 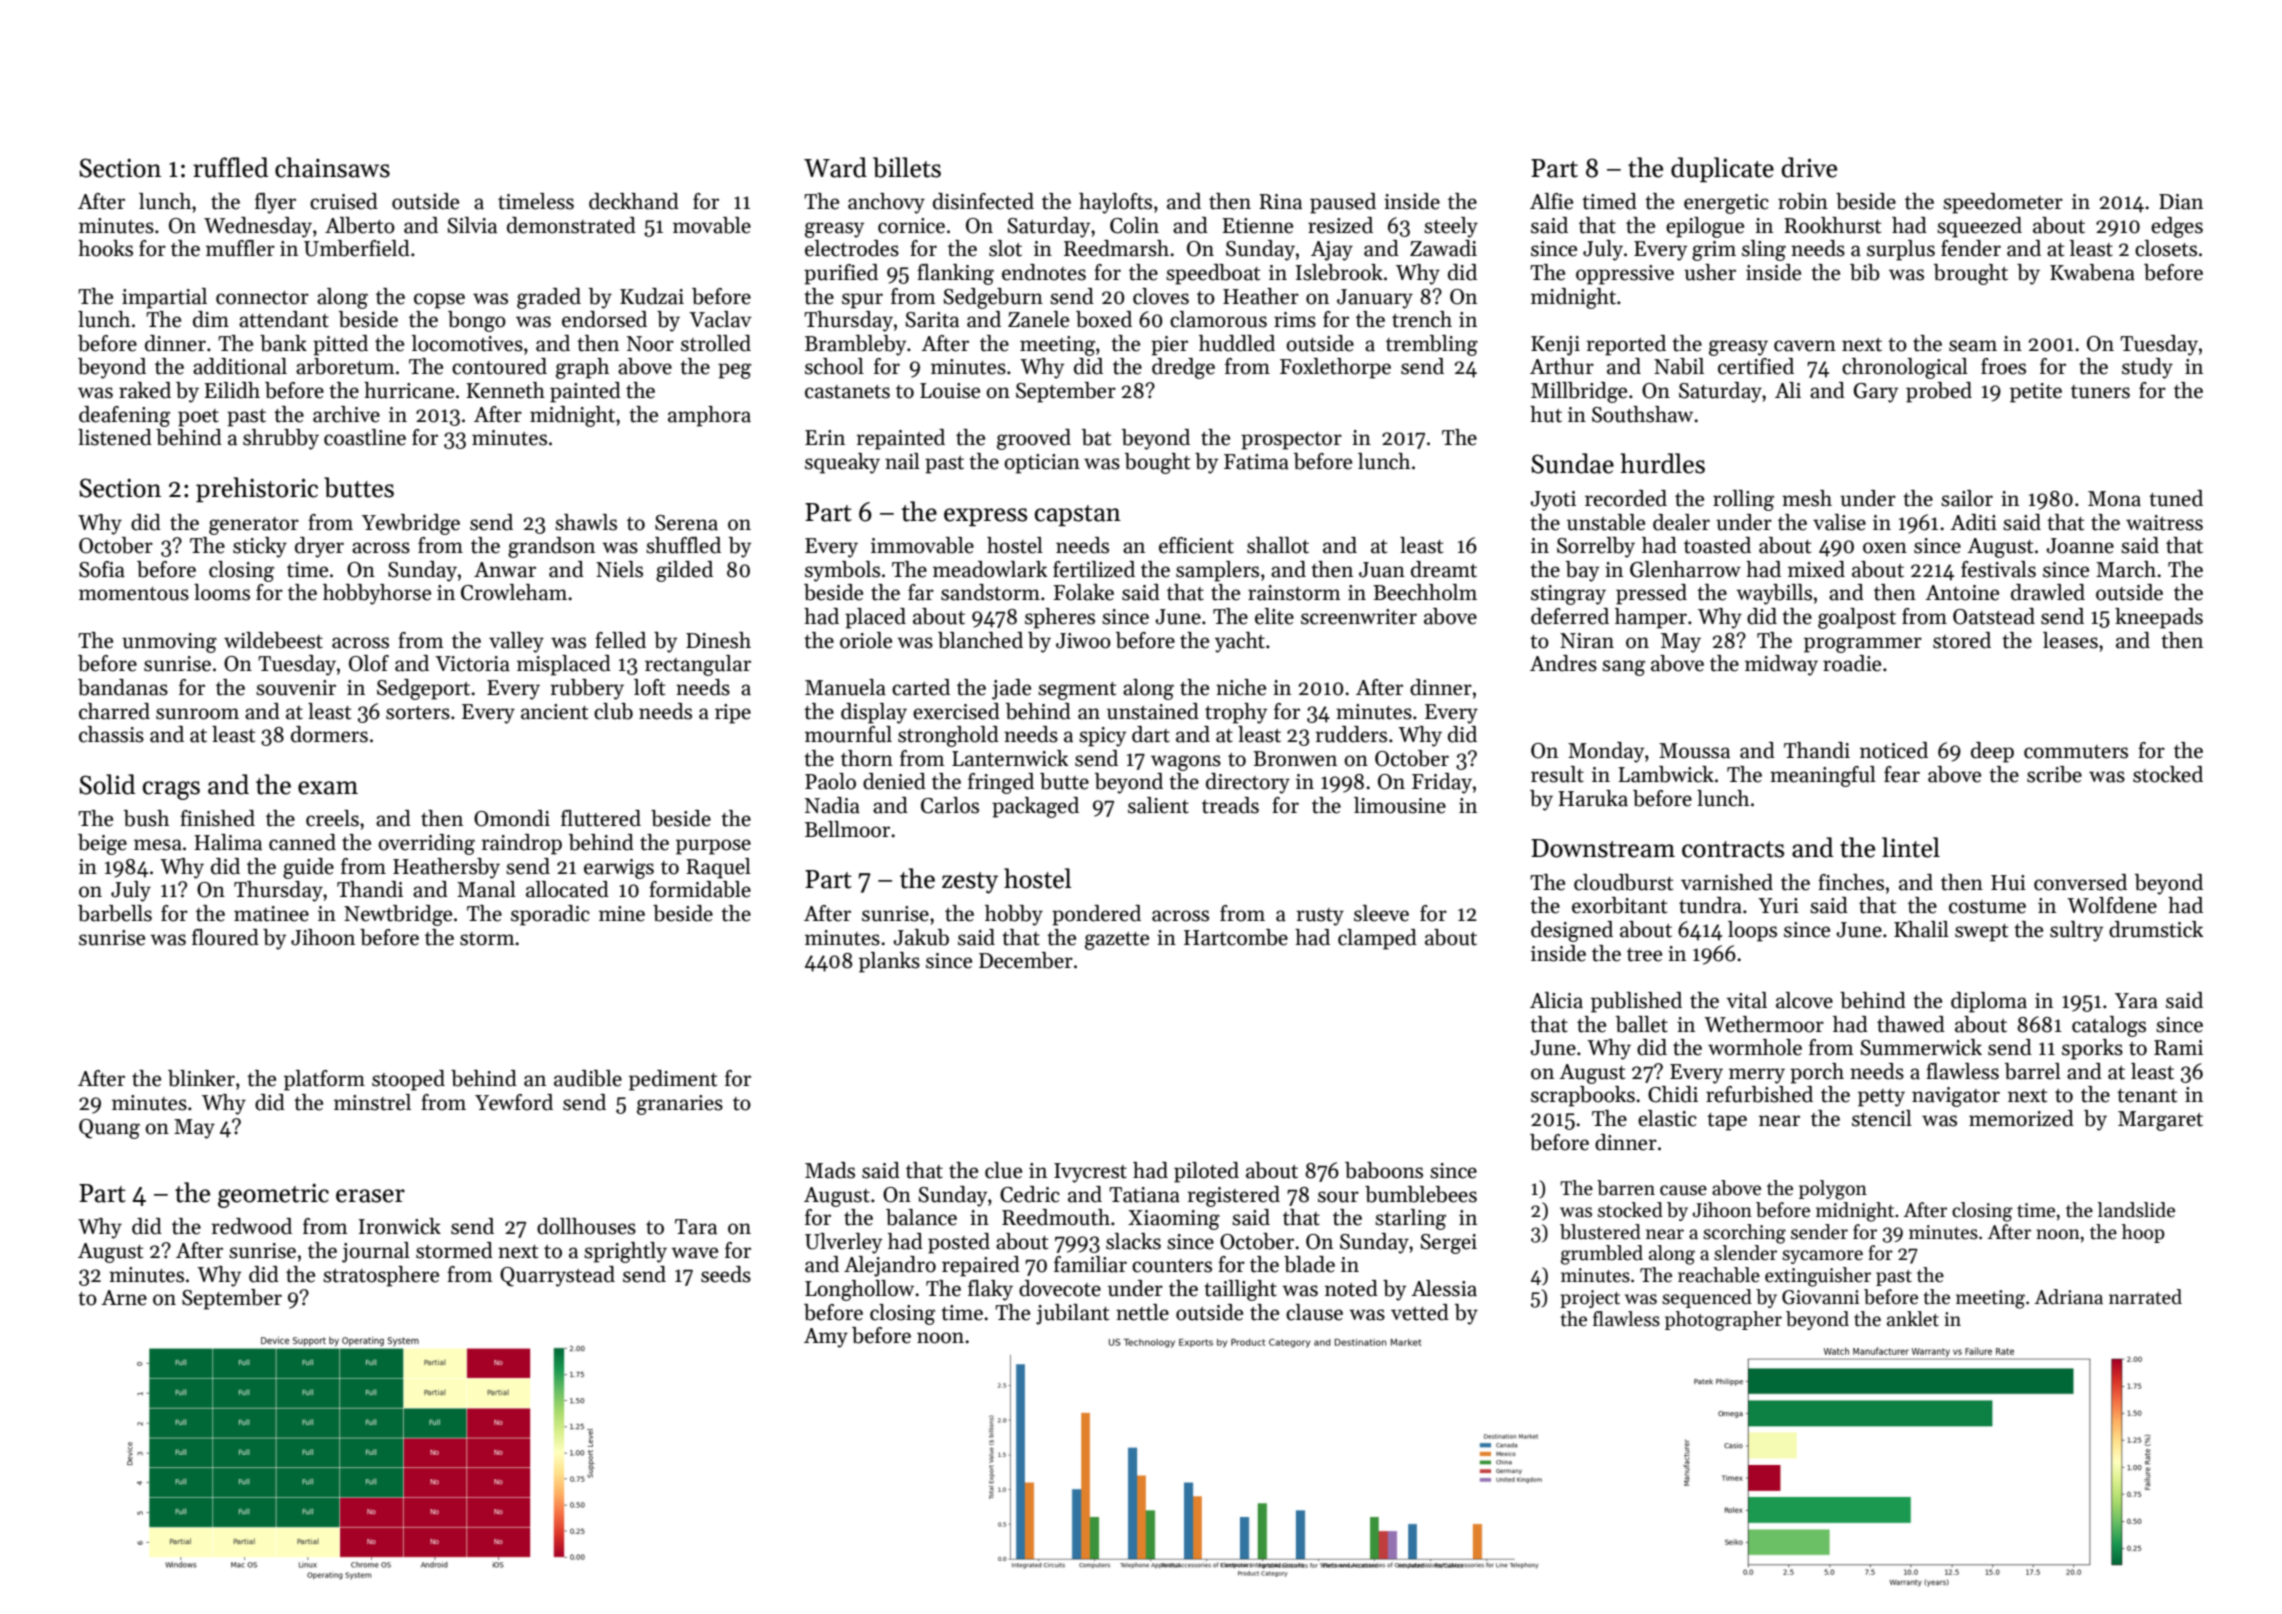 What do you see at coordinates (1722, 169) in the screenshot?
I see `duplicate` at bounding box center [1722, 169].
